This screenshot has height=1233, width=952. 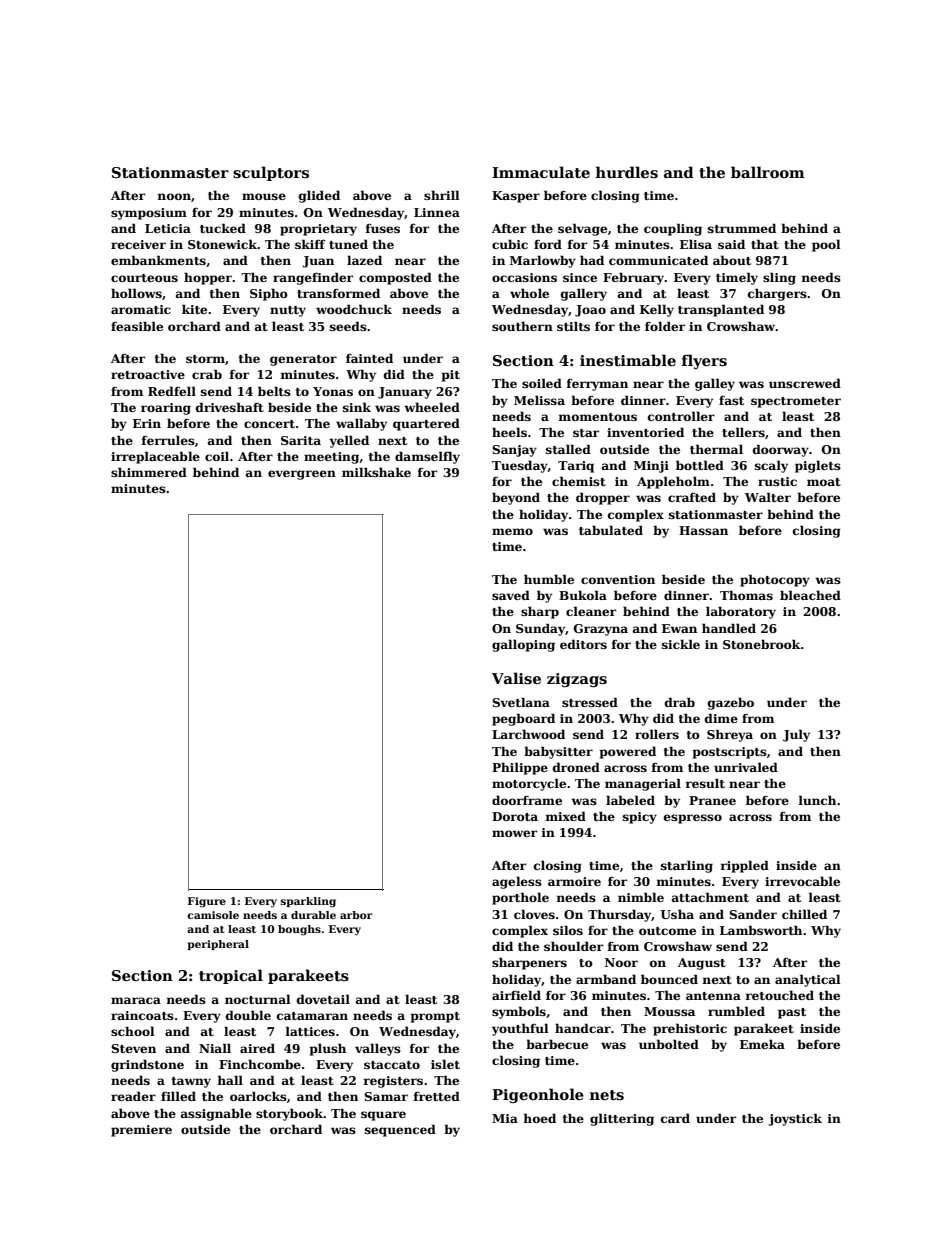 I want to click on shrill, so click(x=442, y=195).
